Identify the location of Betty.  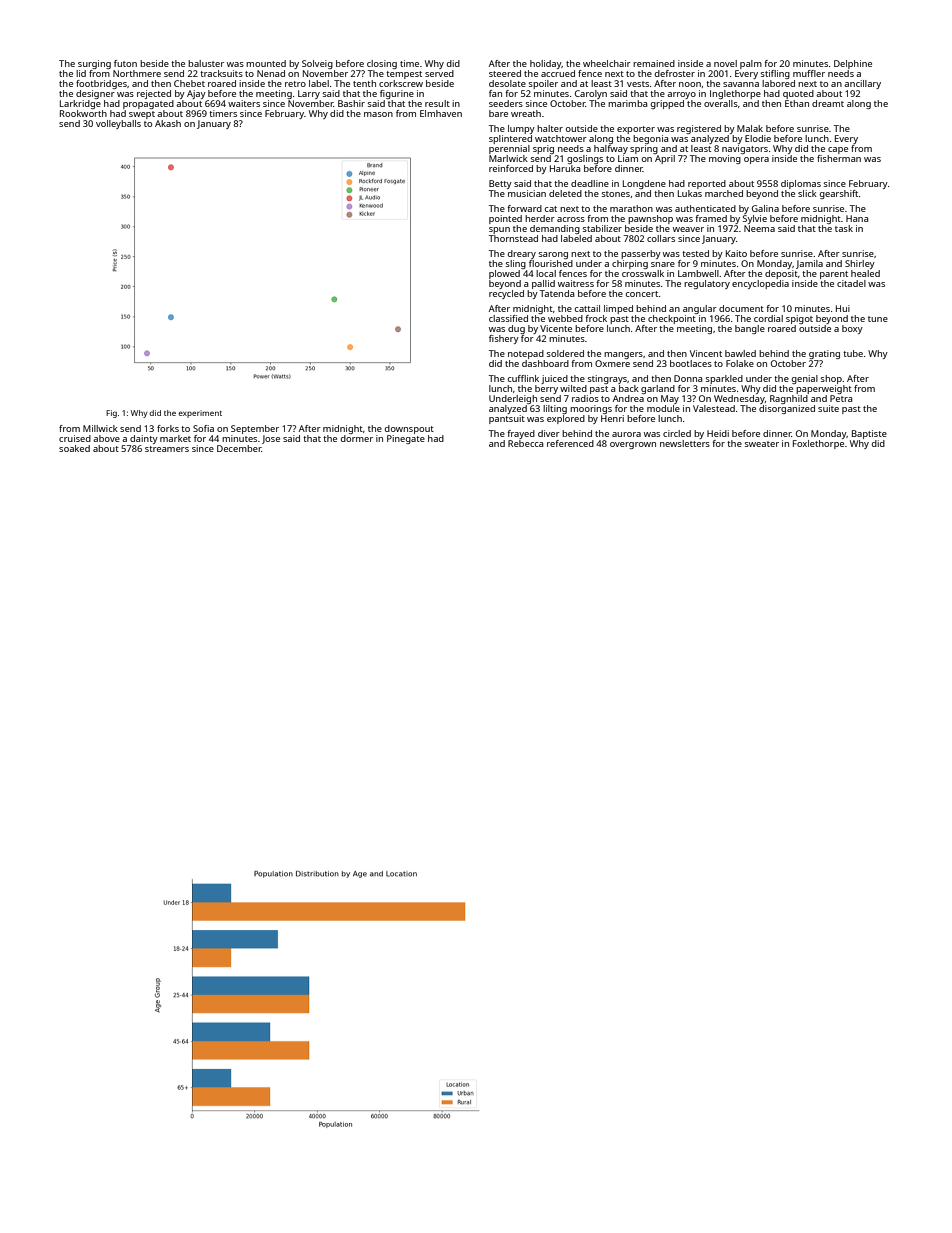
(500, 184).
